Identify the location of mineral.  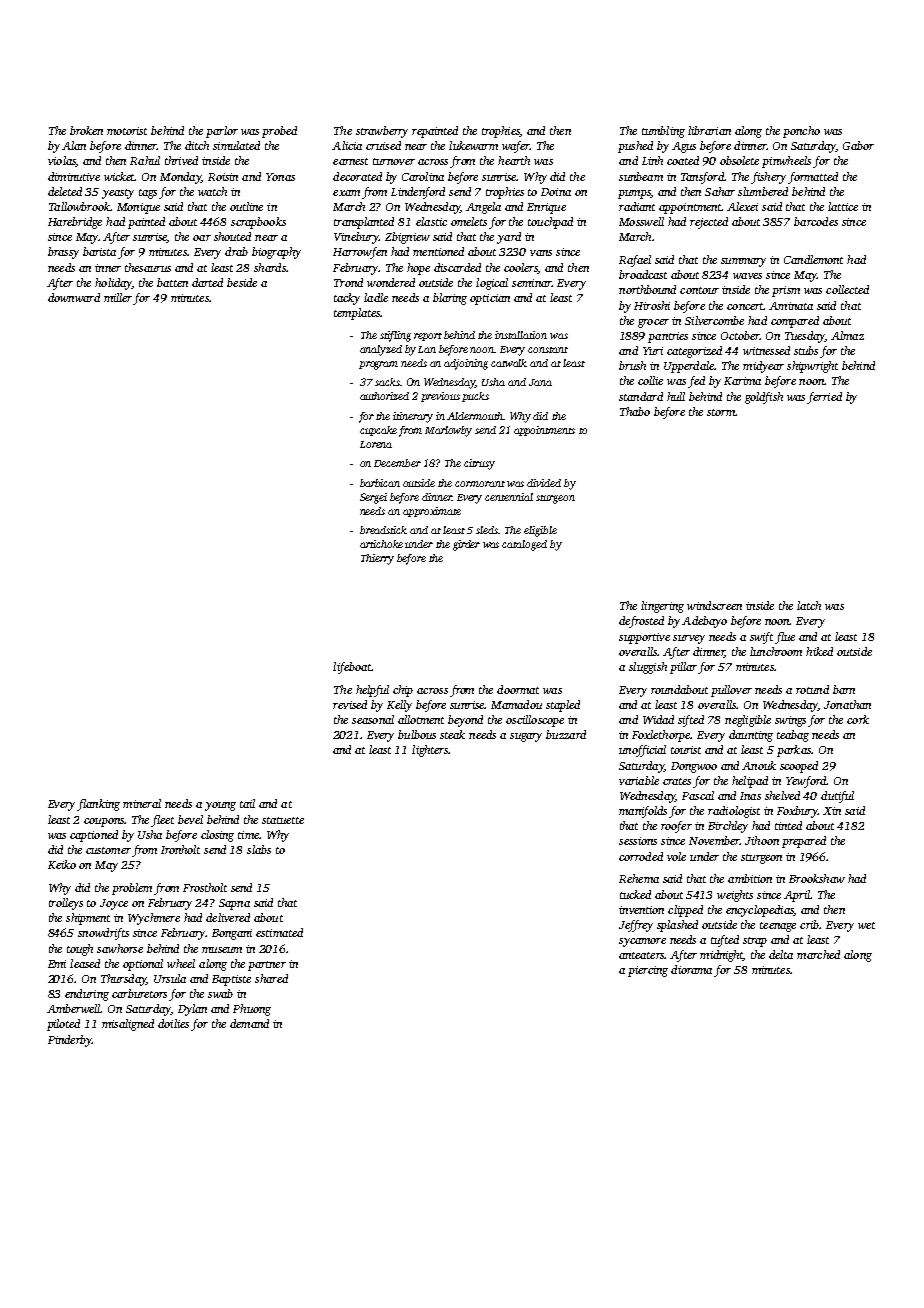
(142, 803).
